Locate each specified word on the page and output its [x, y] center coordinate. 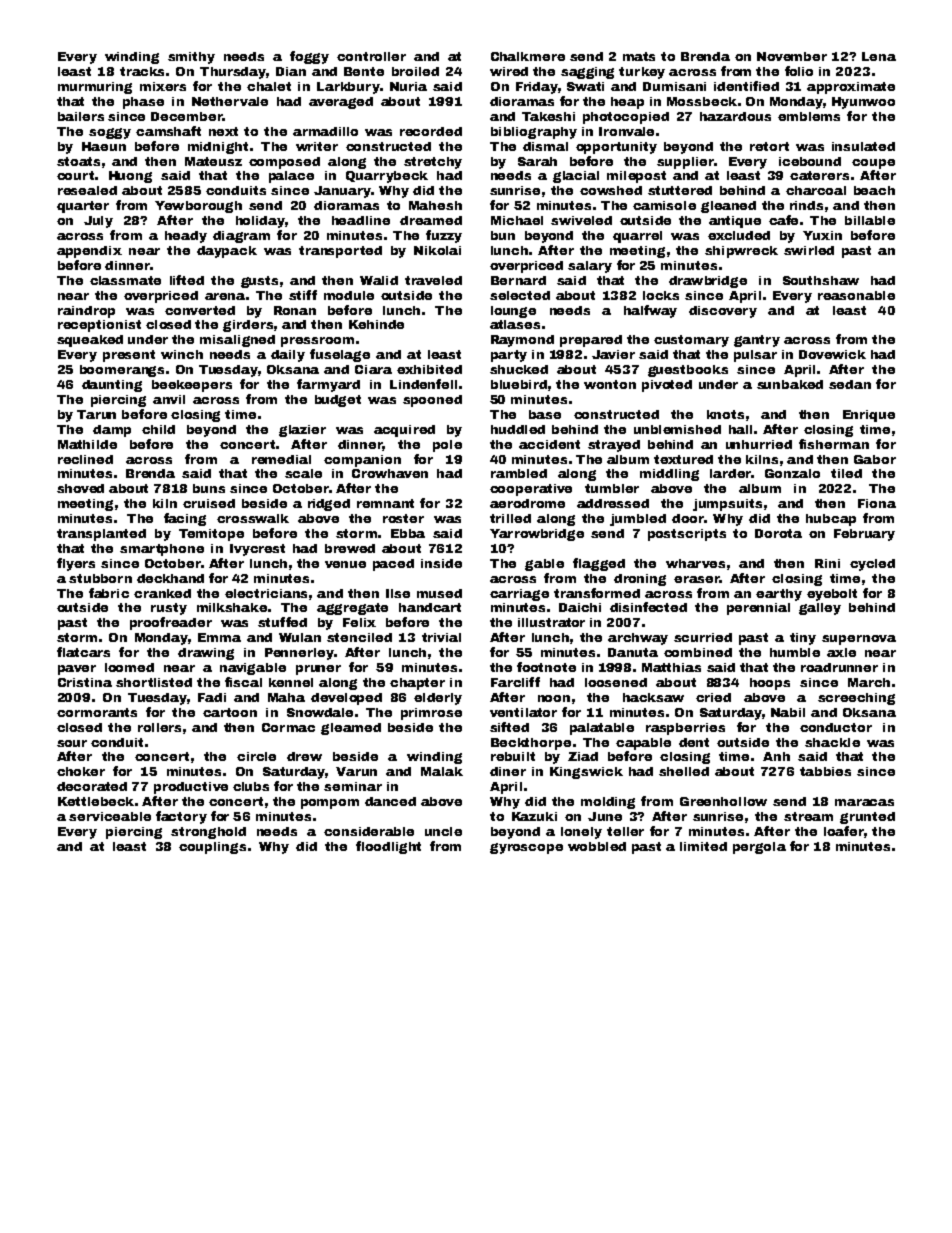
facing [185, 519]
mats [639, 56]
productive [191, 788]
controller [371, 56]
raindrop [86, 312]
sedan [850, 384]
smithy [191, 58]
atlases [515, 324]
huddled [518, 429]
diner [508, 771]
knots [725, 414]
